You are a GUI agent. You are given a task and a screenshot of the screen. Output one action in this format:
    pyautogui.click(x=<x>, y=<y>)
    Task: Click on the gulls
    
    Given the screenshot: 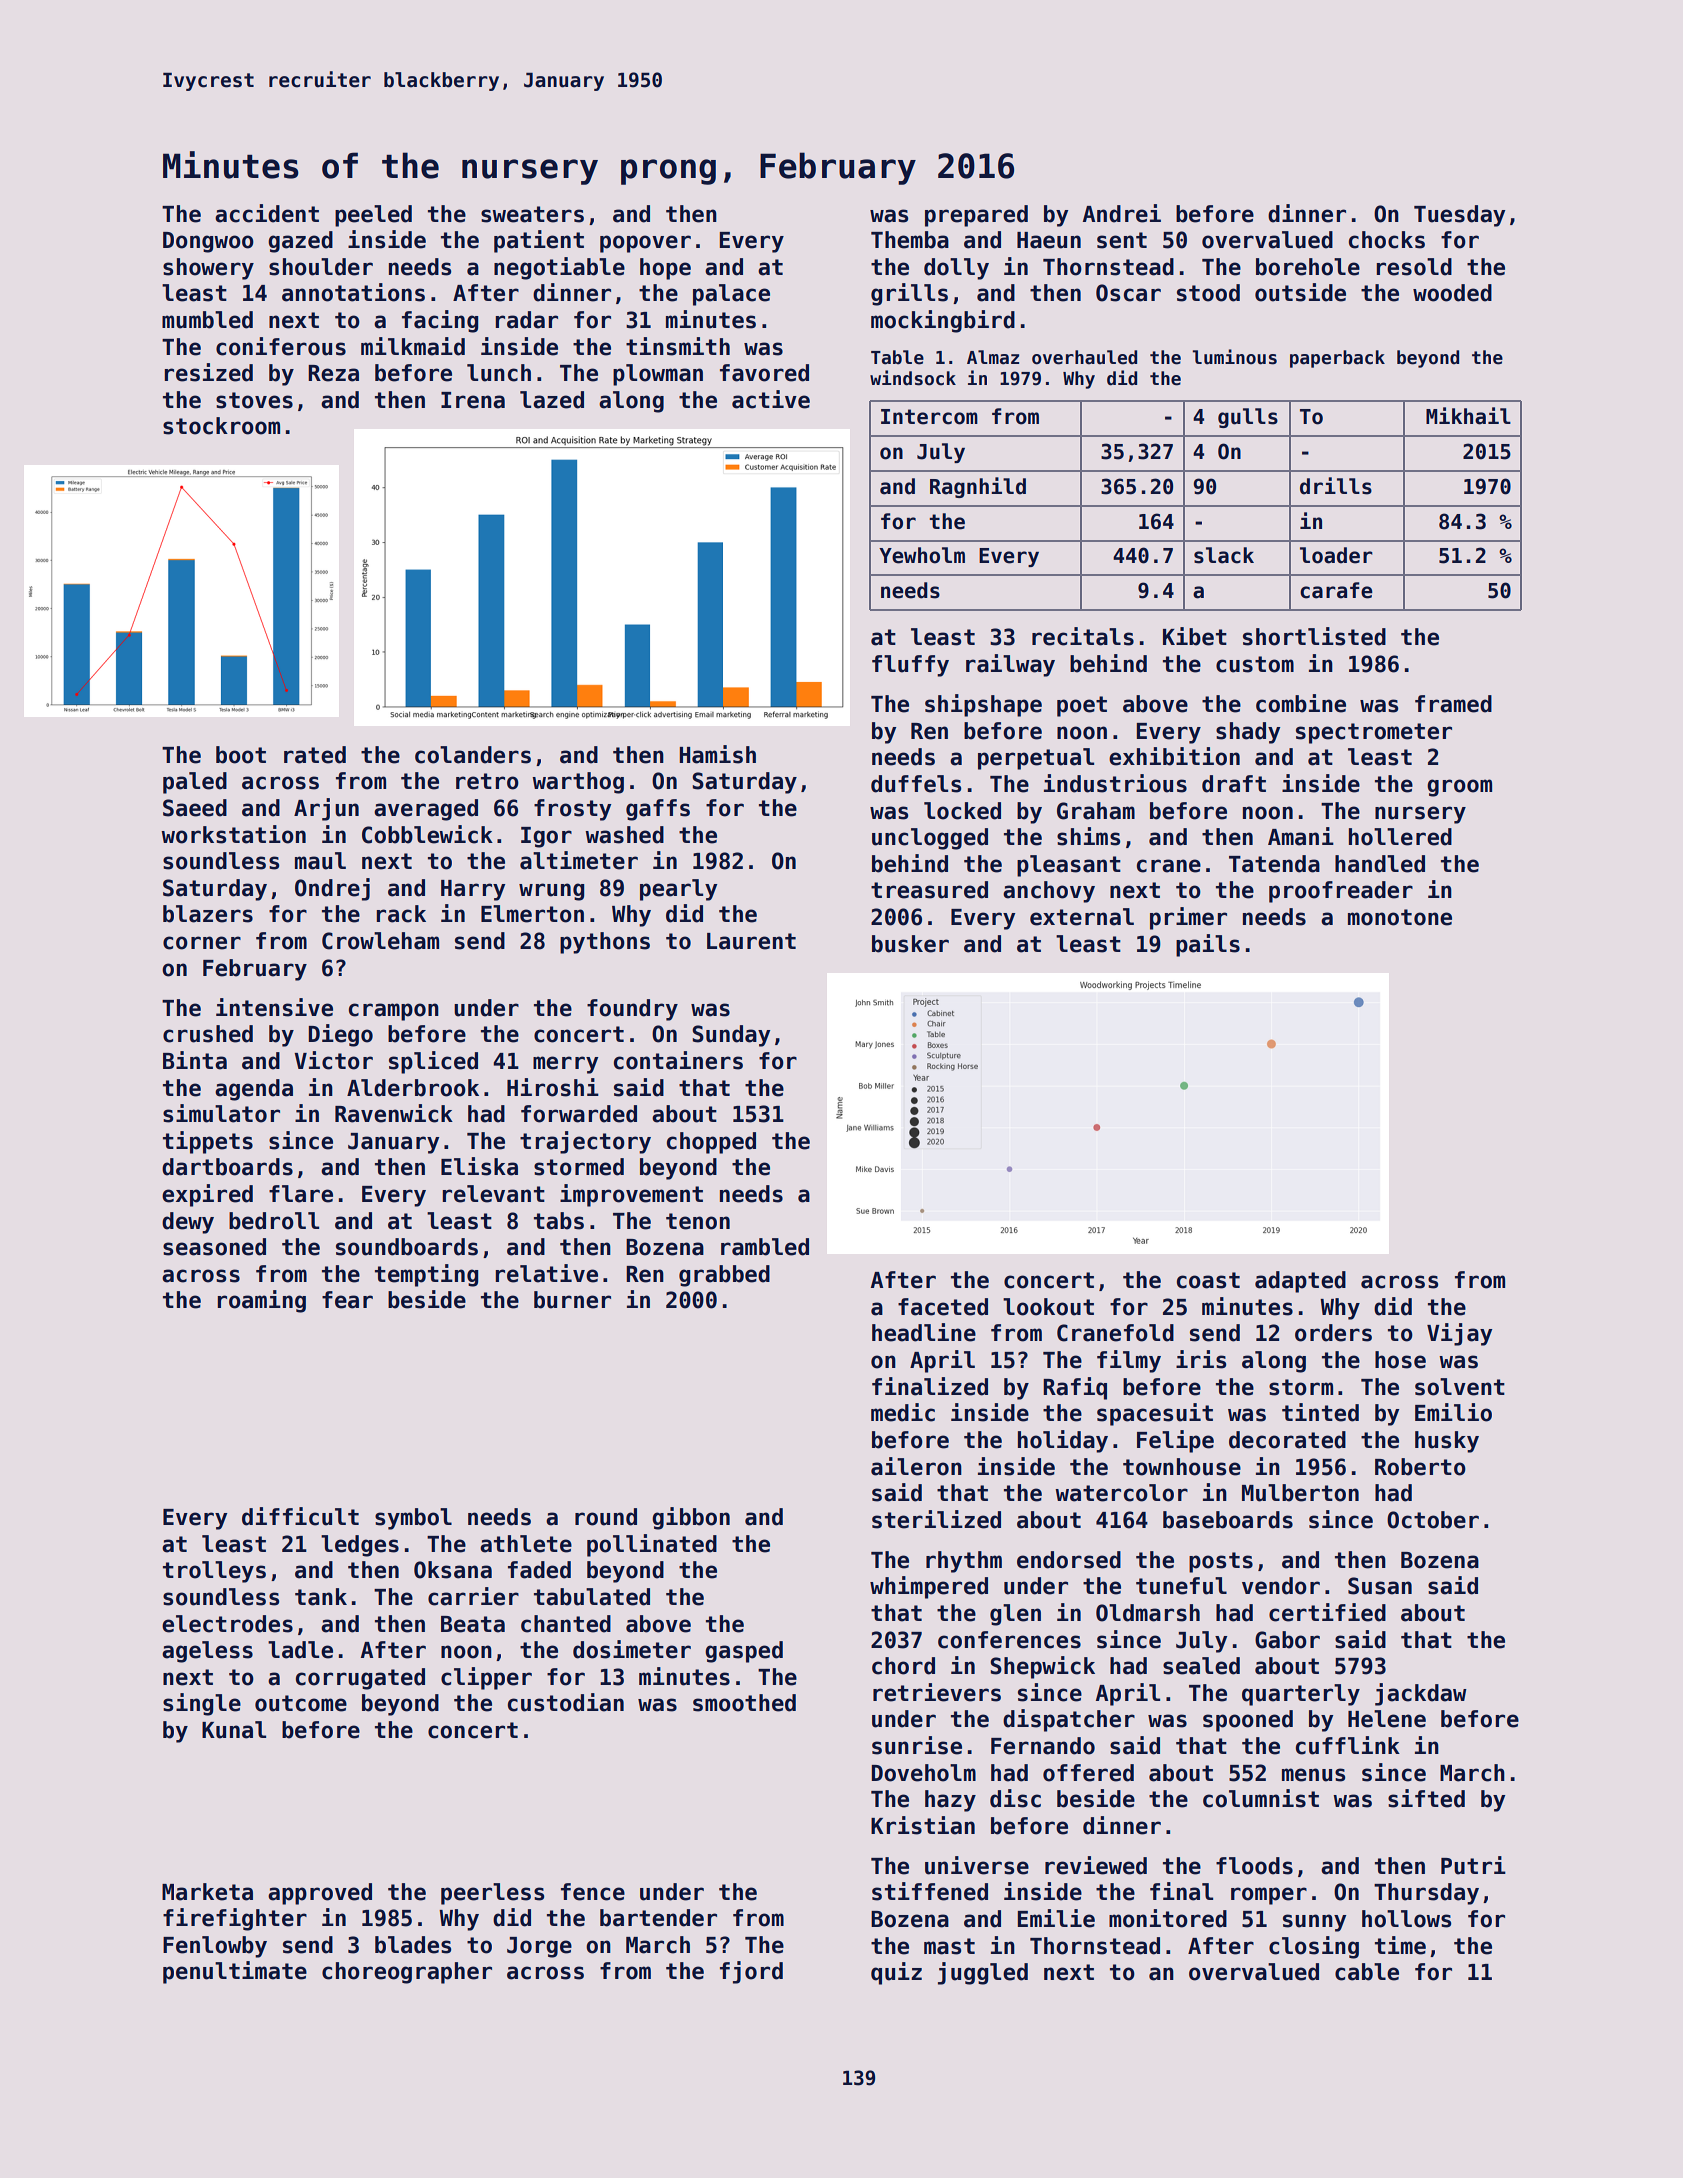 What is the action you would take?
    pyautogui.click(x=1248, y=418)
